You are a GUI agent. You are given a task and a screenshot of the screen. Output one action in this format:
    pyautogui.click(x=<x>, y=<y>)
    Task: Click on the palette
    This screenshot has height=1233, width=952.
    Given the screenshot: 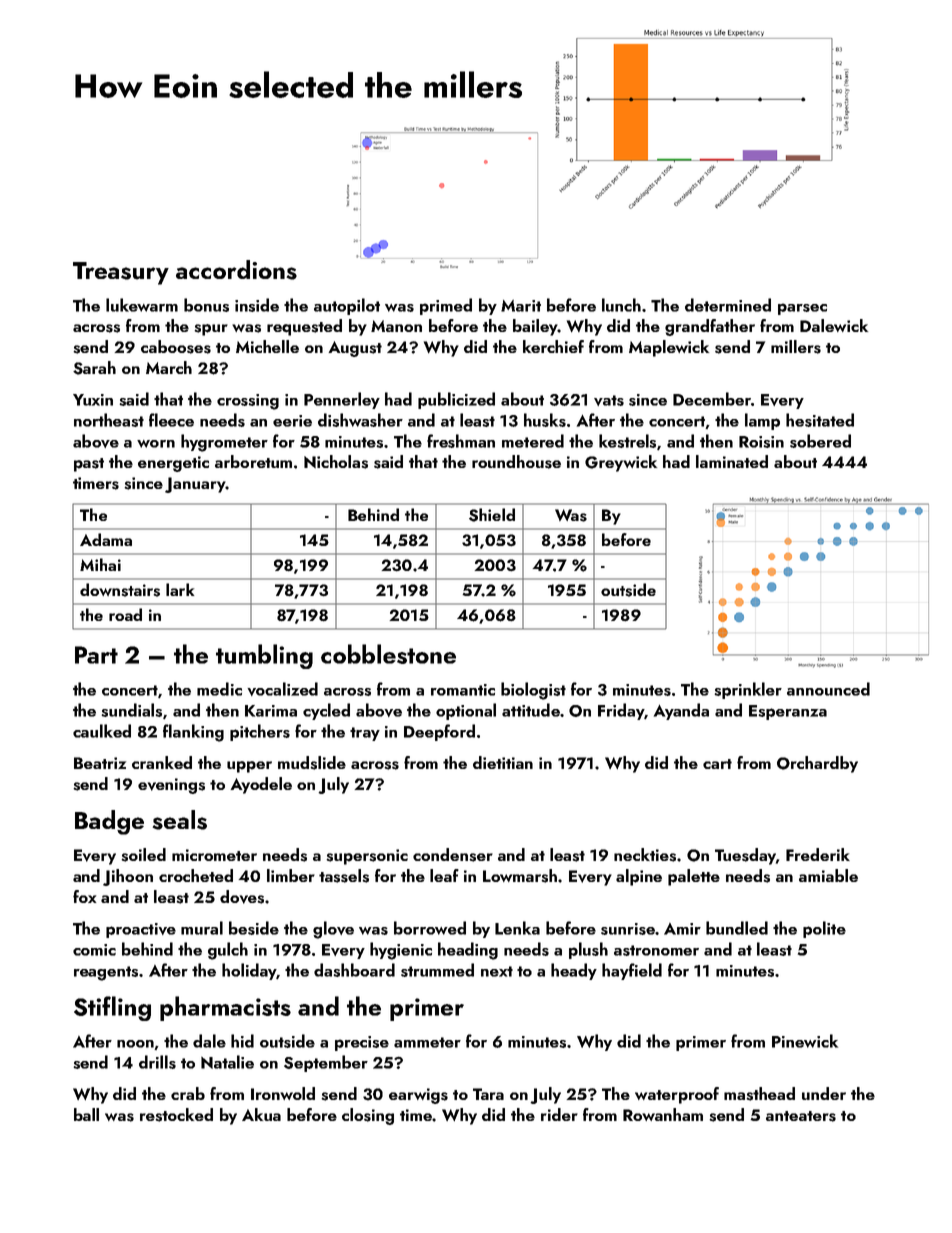 What is the action you would take?
    pyautogui.click(x=694, y=877)
